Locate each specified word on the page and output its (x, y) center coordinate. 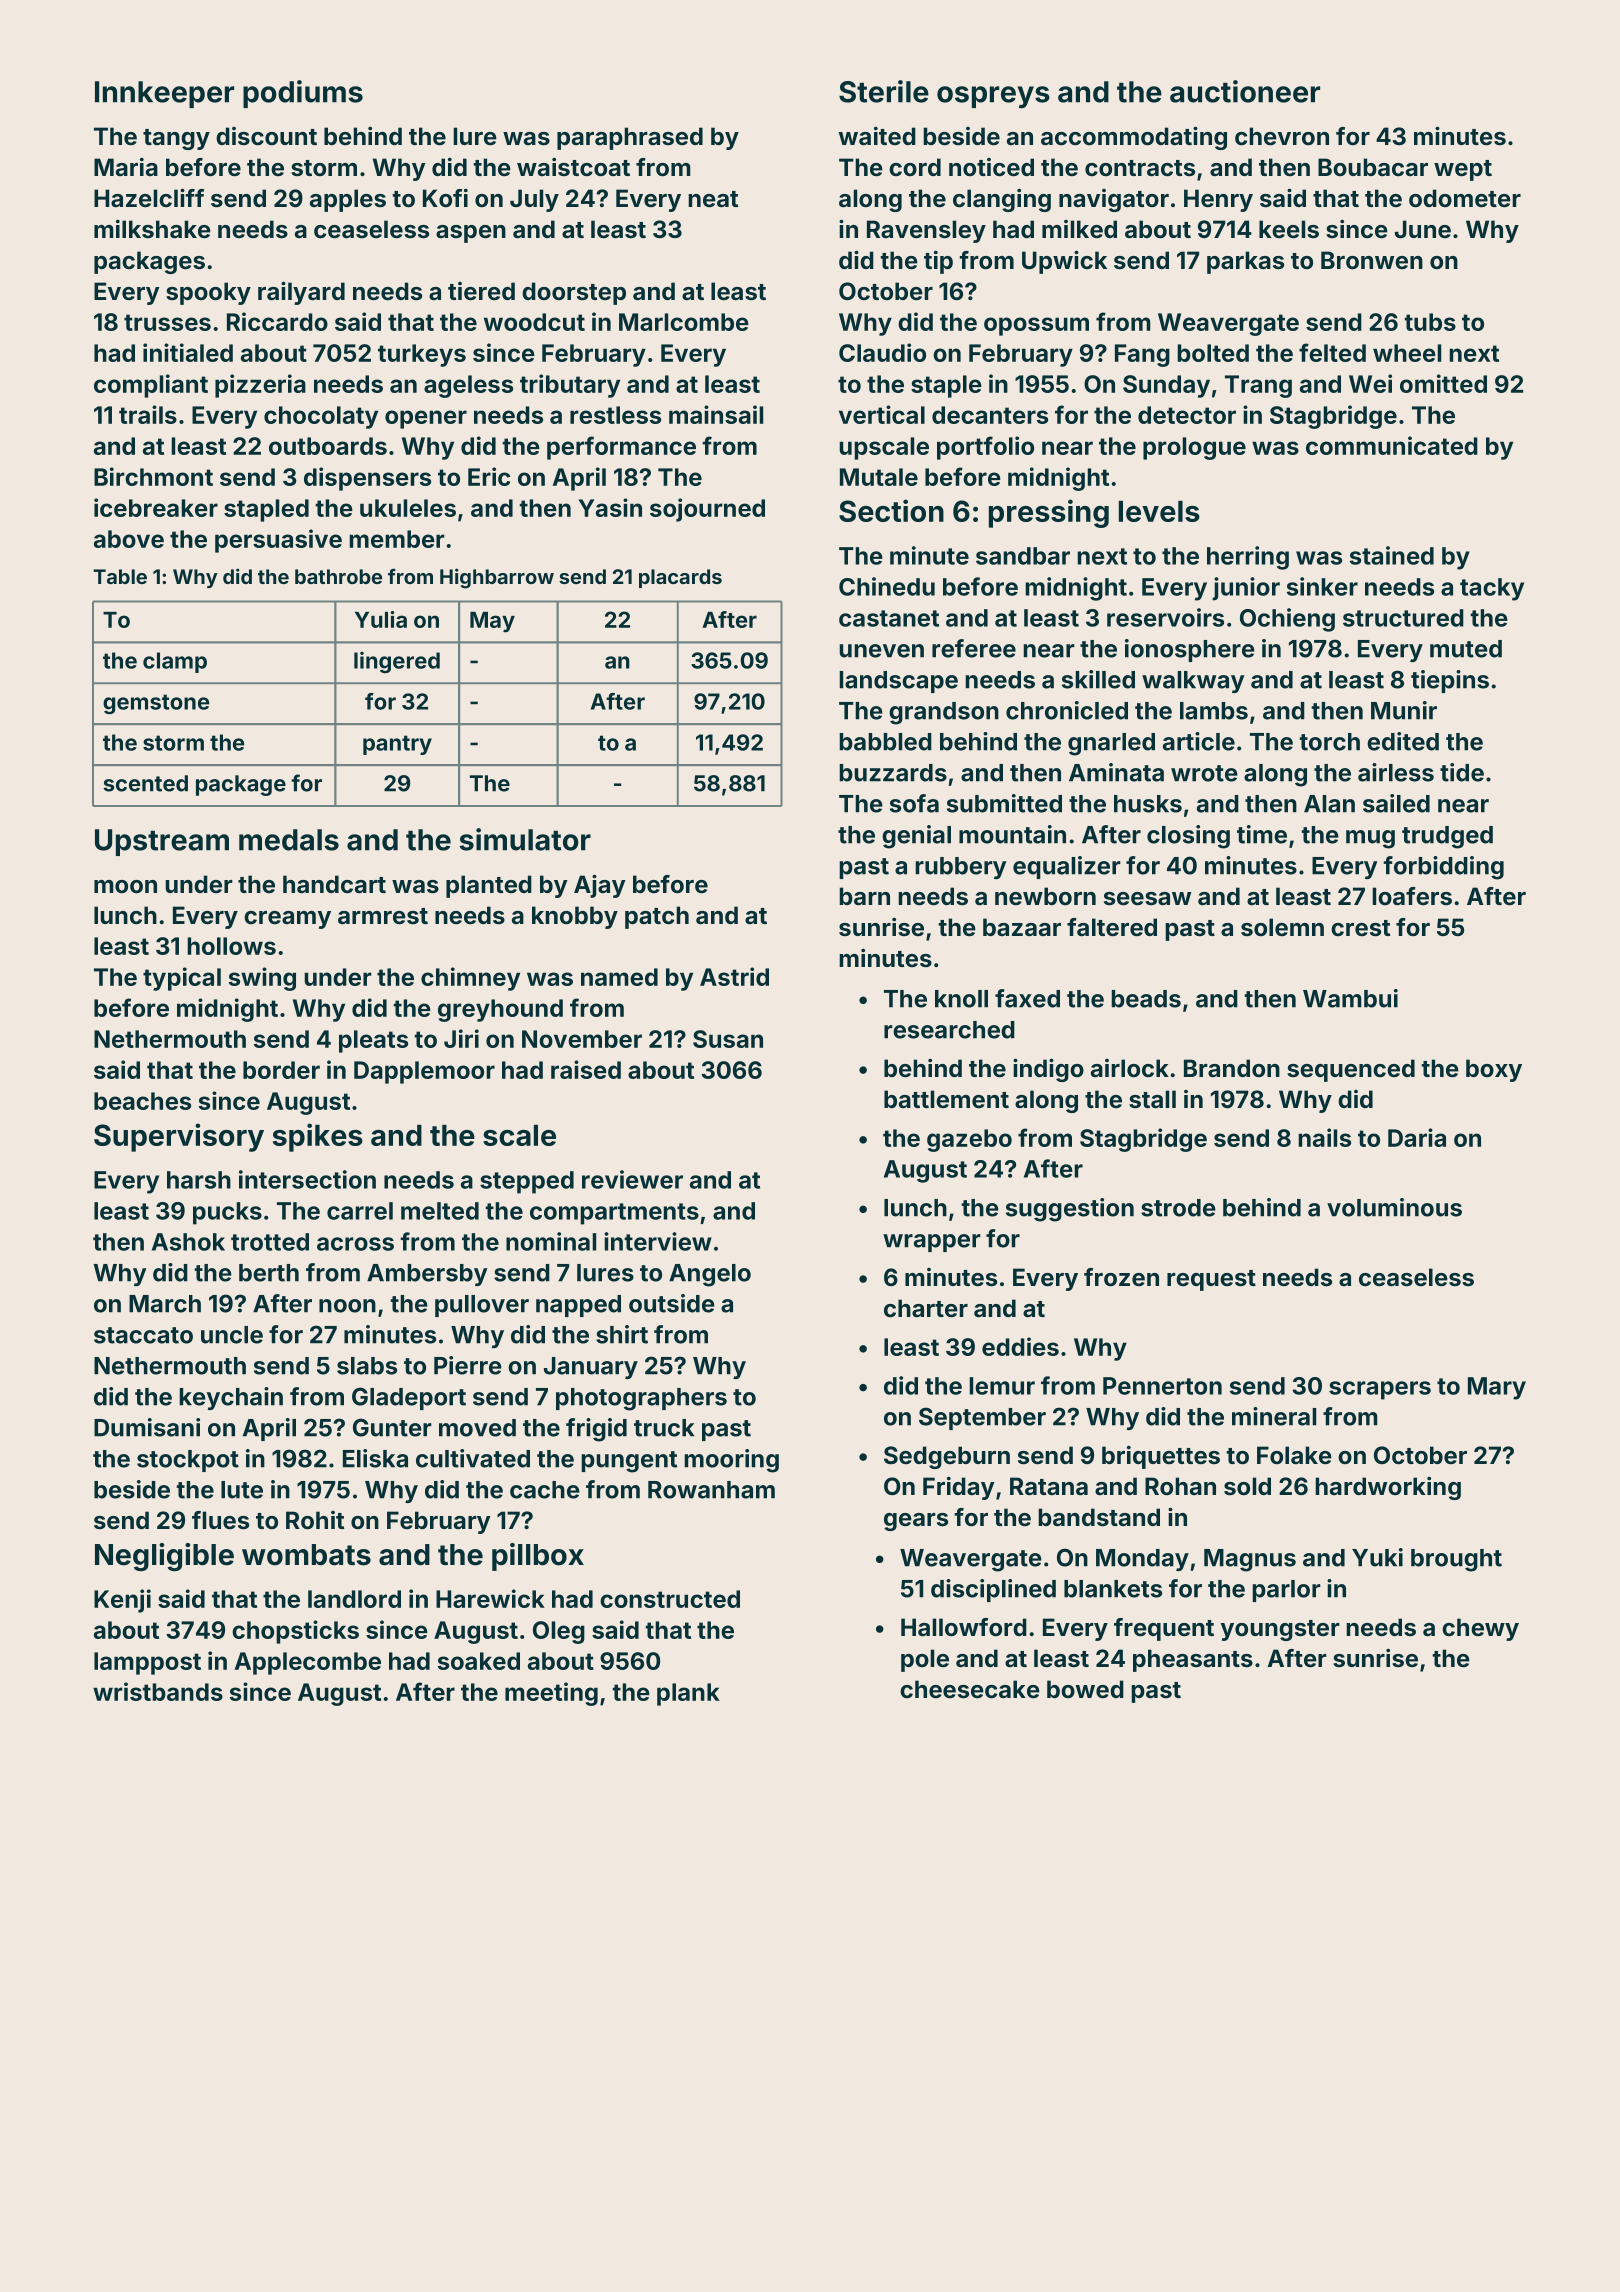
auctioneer (1245, 91)
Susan (728, 1039)
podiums (303, 94)
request (1211, 1280)
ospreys (993, 97)
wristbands (158, 1691)
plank (688, 1694)
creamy (287, 920)
